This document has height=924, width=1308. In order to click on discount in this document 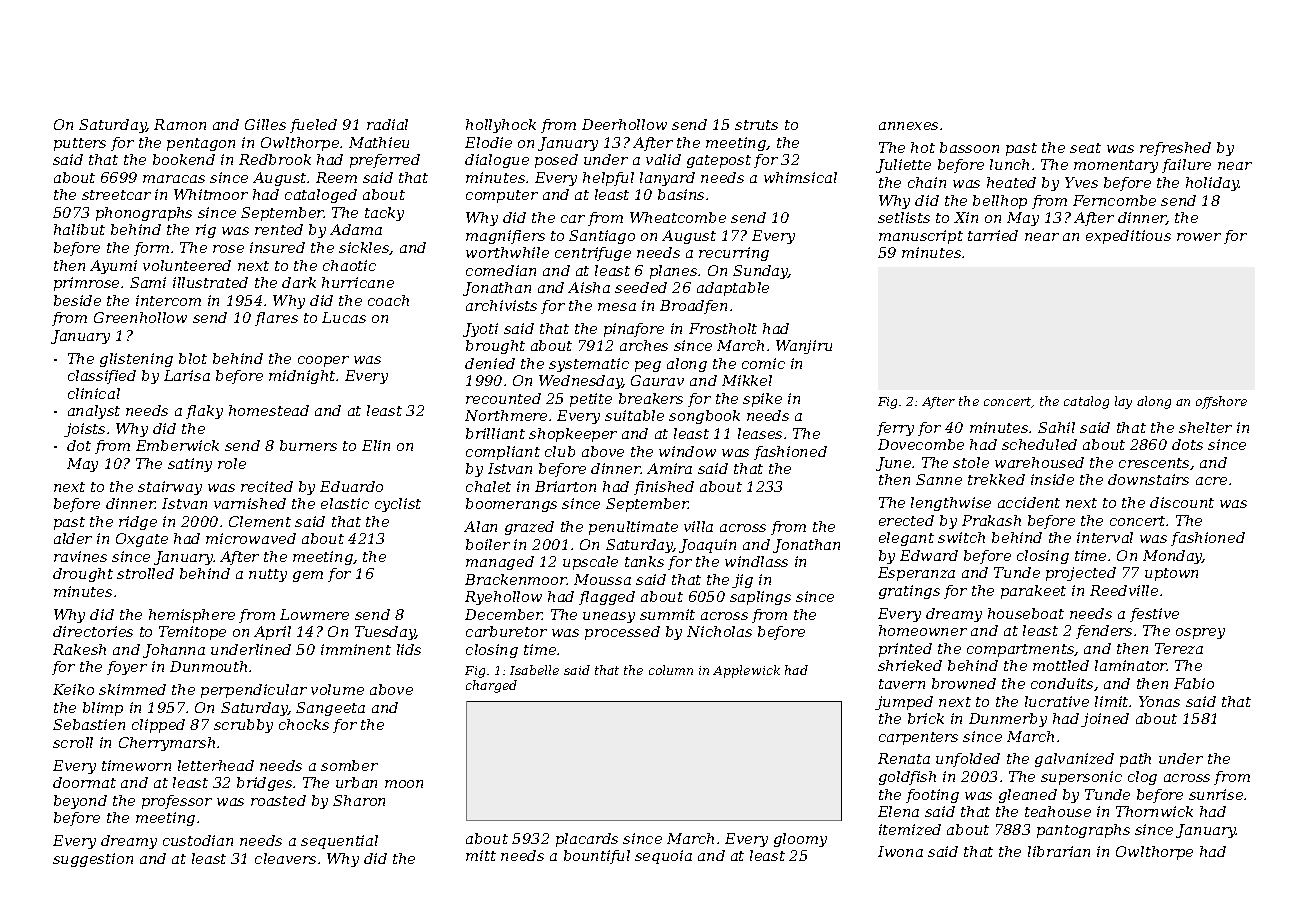, I will do `click(1182, 502)`.
